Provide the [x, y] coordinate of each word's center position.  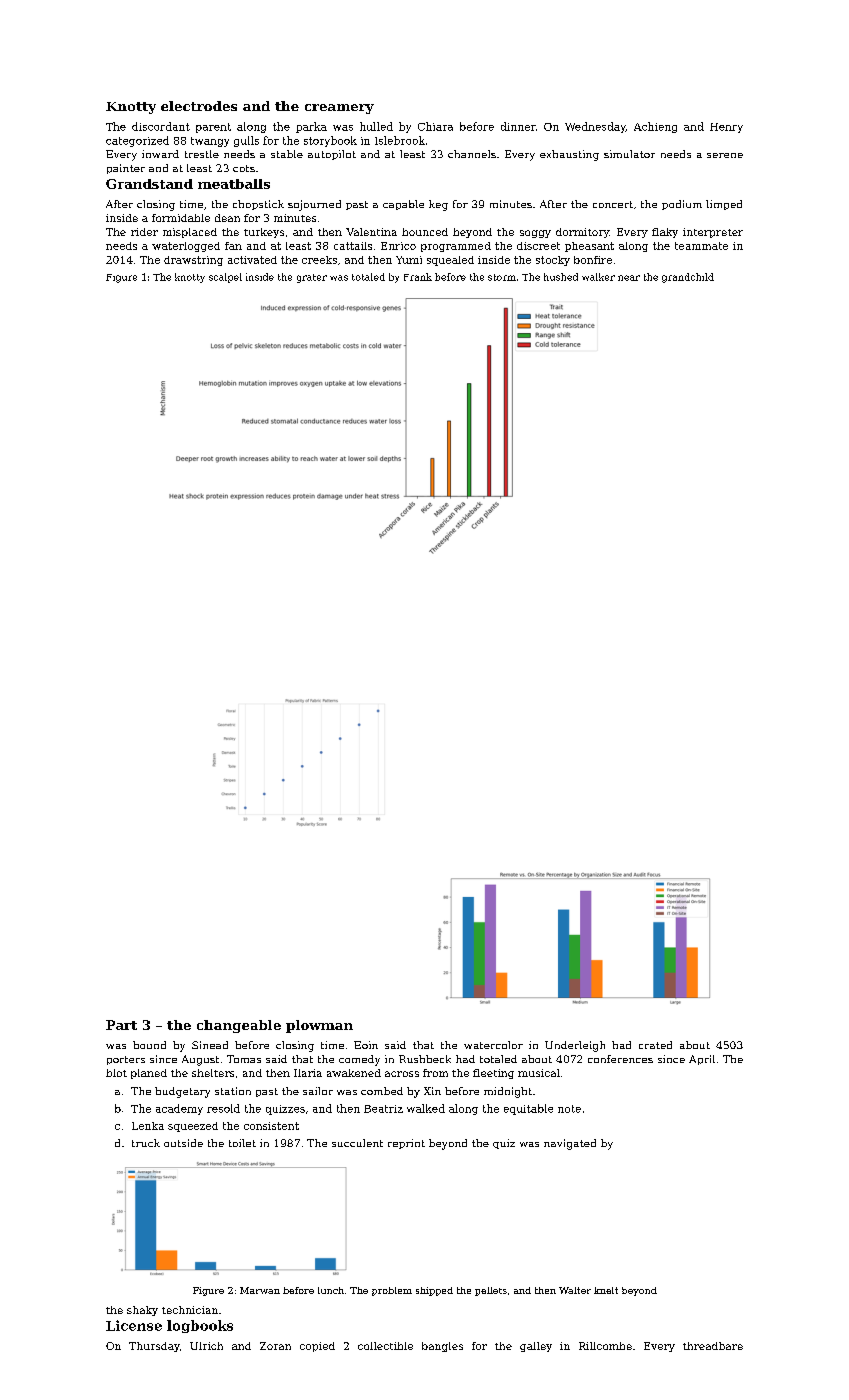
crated [655, 1045]
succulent [357, 1143]
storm [502, 277]
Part [121, 1025]
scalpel [225, 278]
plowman [319, 1026]
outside [183, 1143]
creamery [339, 109]
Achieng [655, 127]
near [629, 278]
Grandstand [149, 184]
